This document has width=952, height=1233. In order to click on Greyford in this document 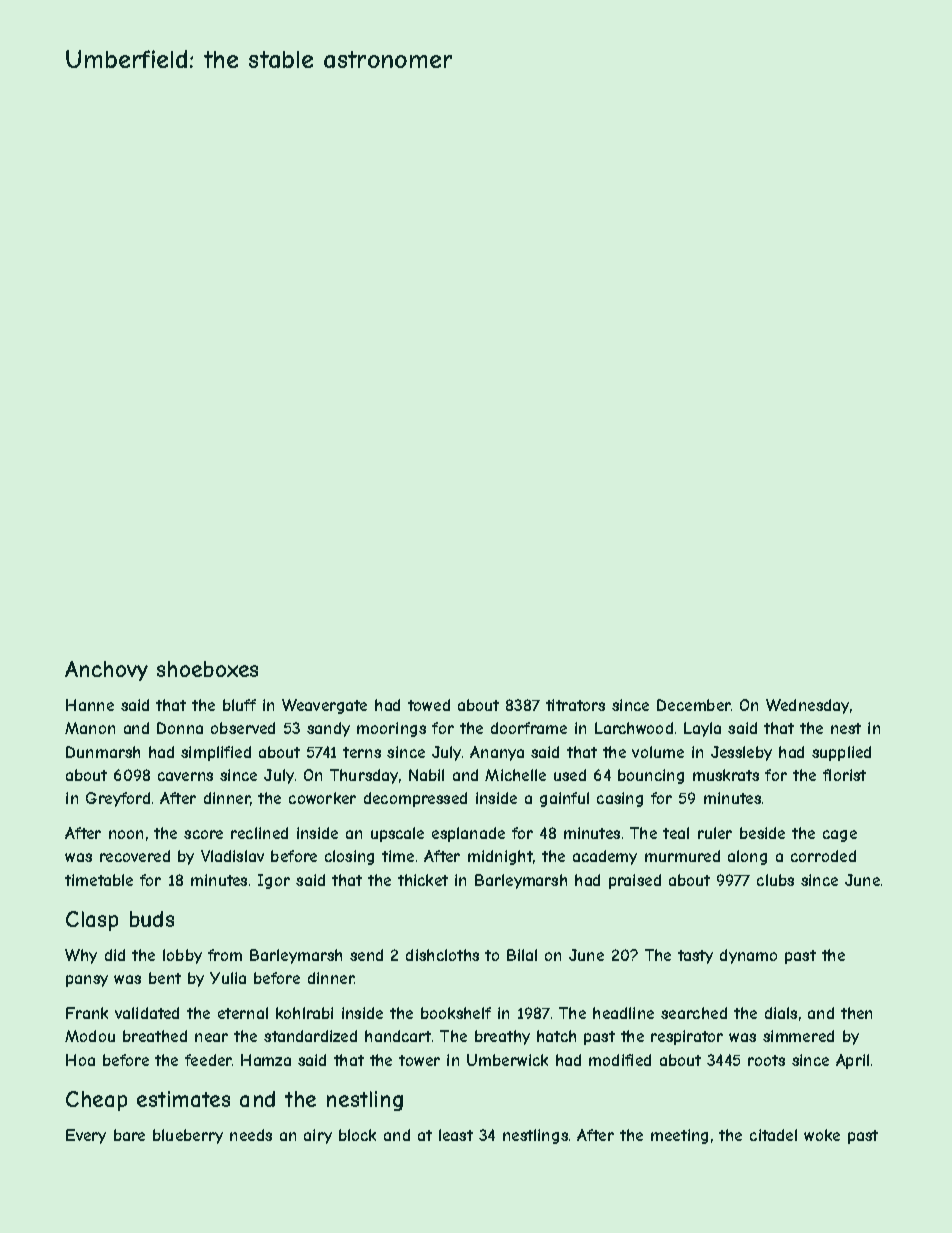, I will do `click(118, 799)`.
